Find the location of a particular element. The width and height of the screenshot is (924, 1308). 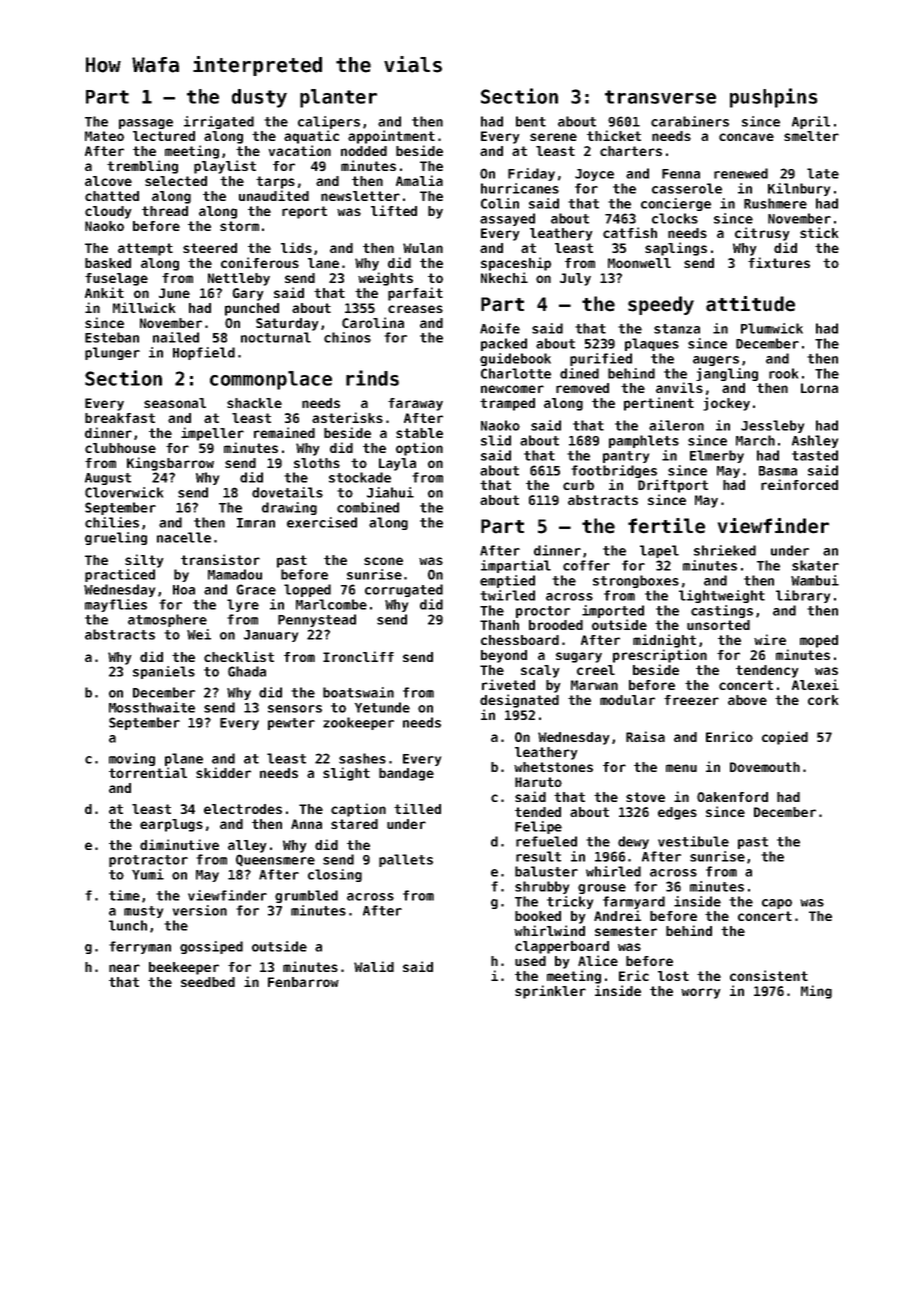

spaniels is located at coordinates (164, 672).
